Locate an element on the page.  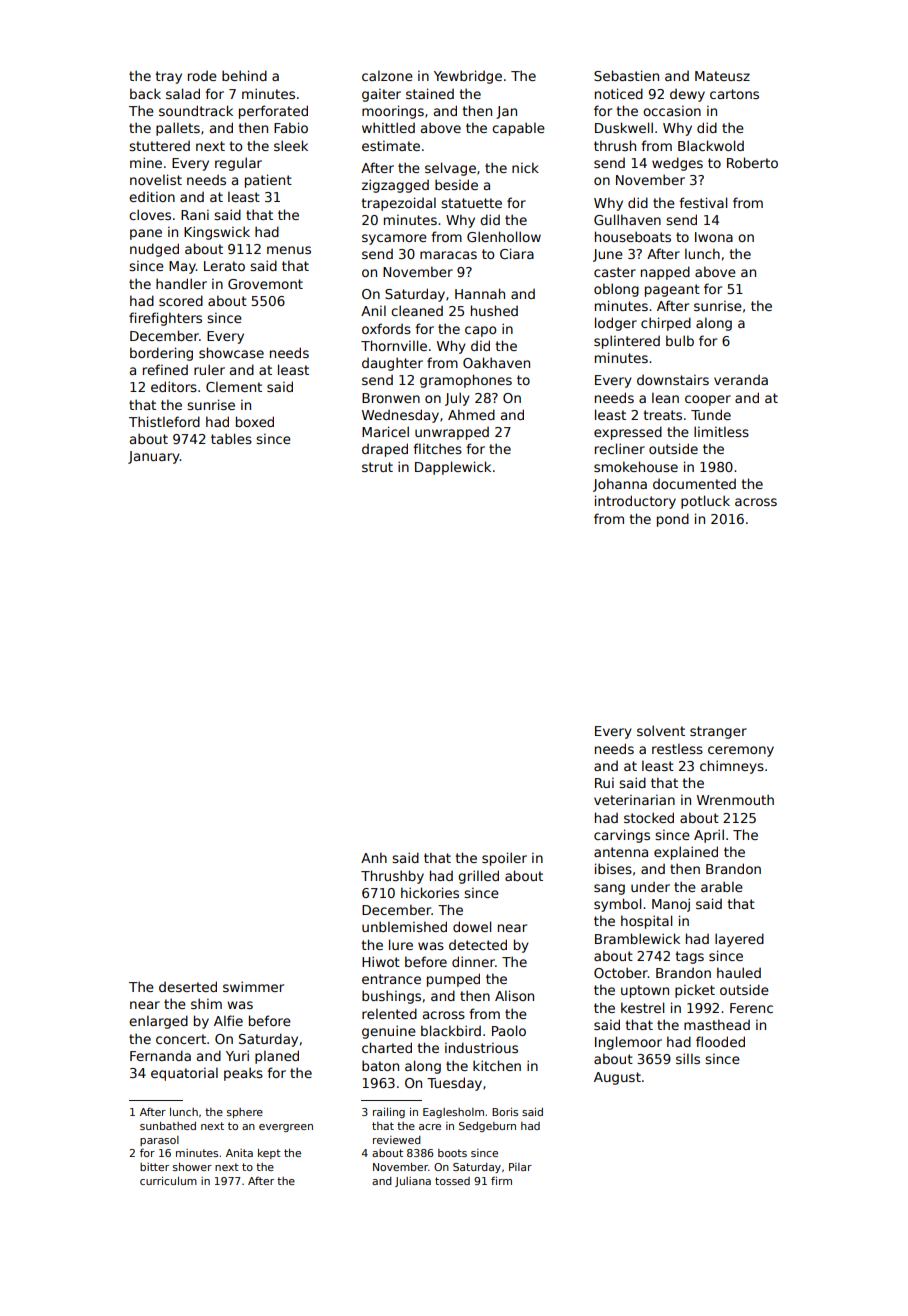
Rui is located at coordinates (604, 782).
